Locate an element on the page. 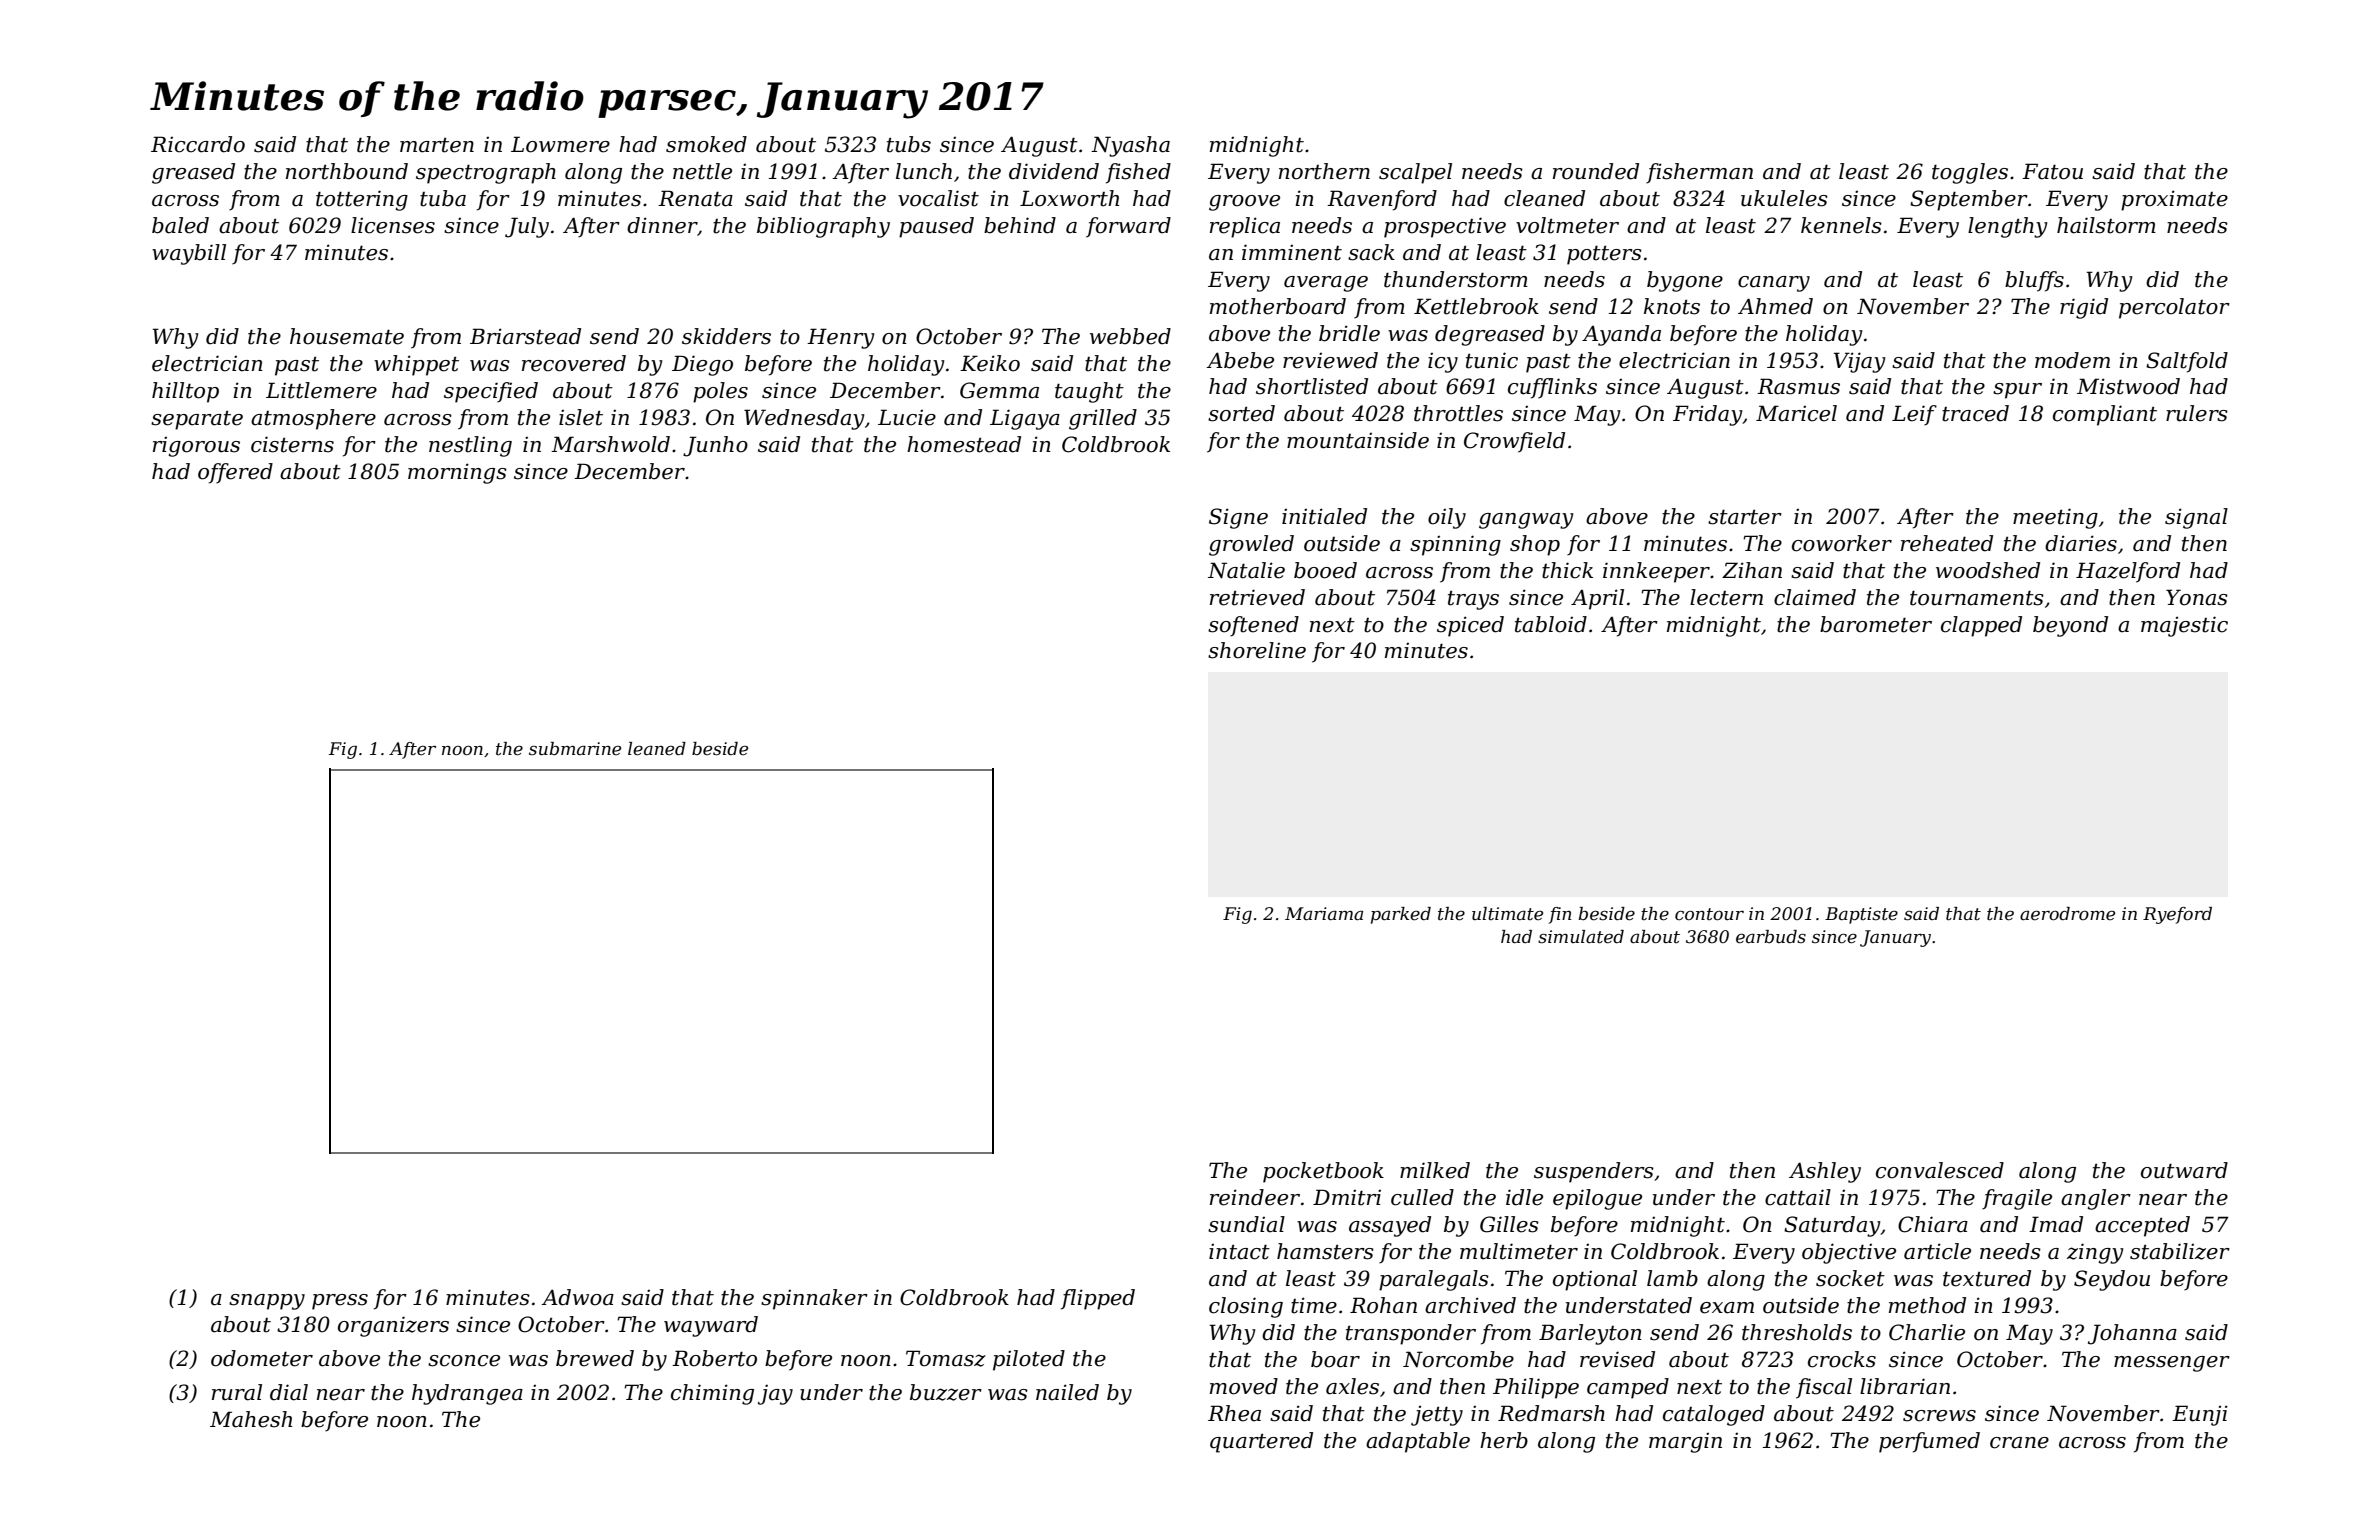  adaptable is located at coordinates (1418, 1442).
